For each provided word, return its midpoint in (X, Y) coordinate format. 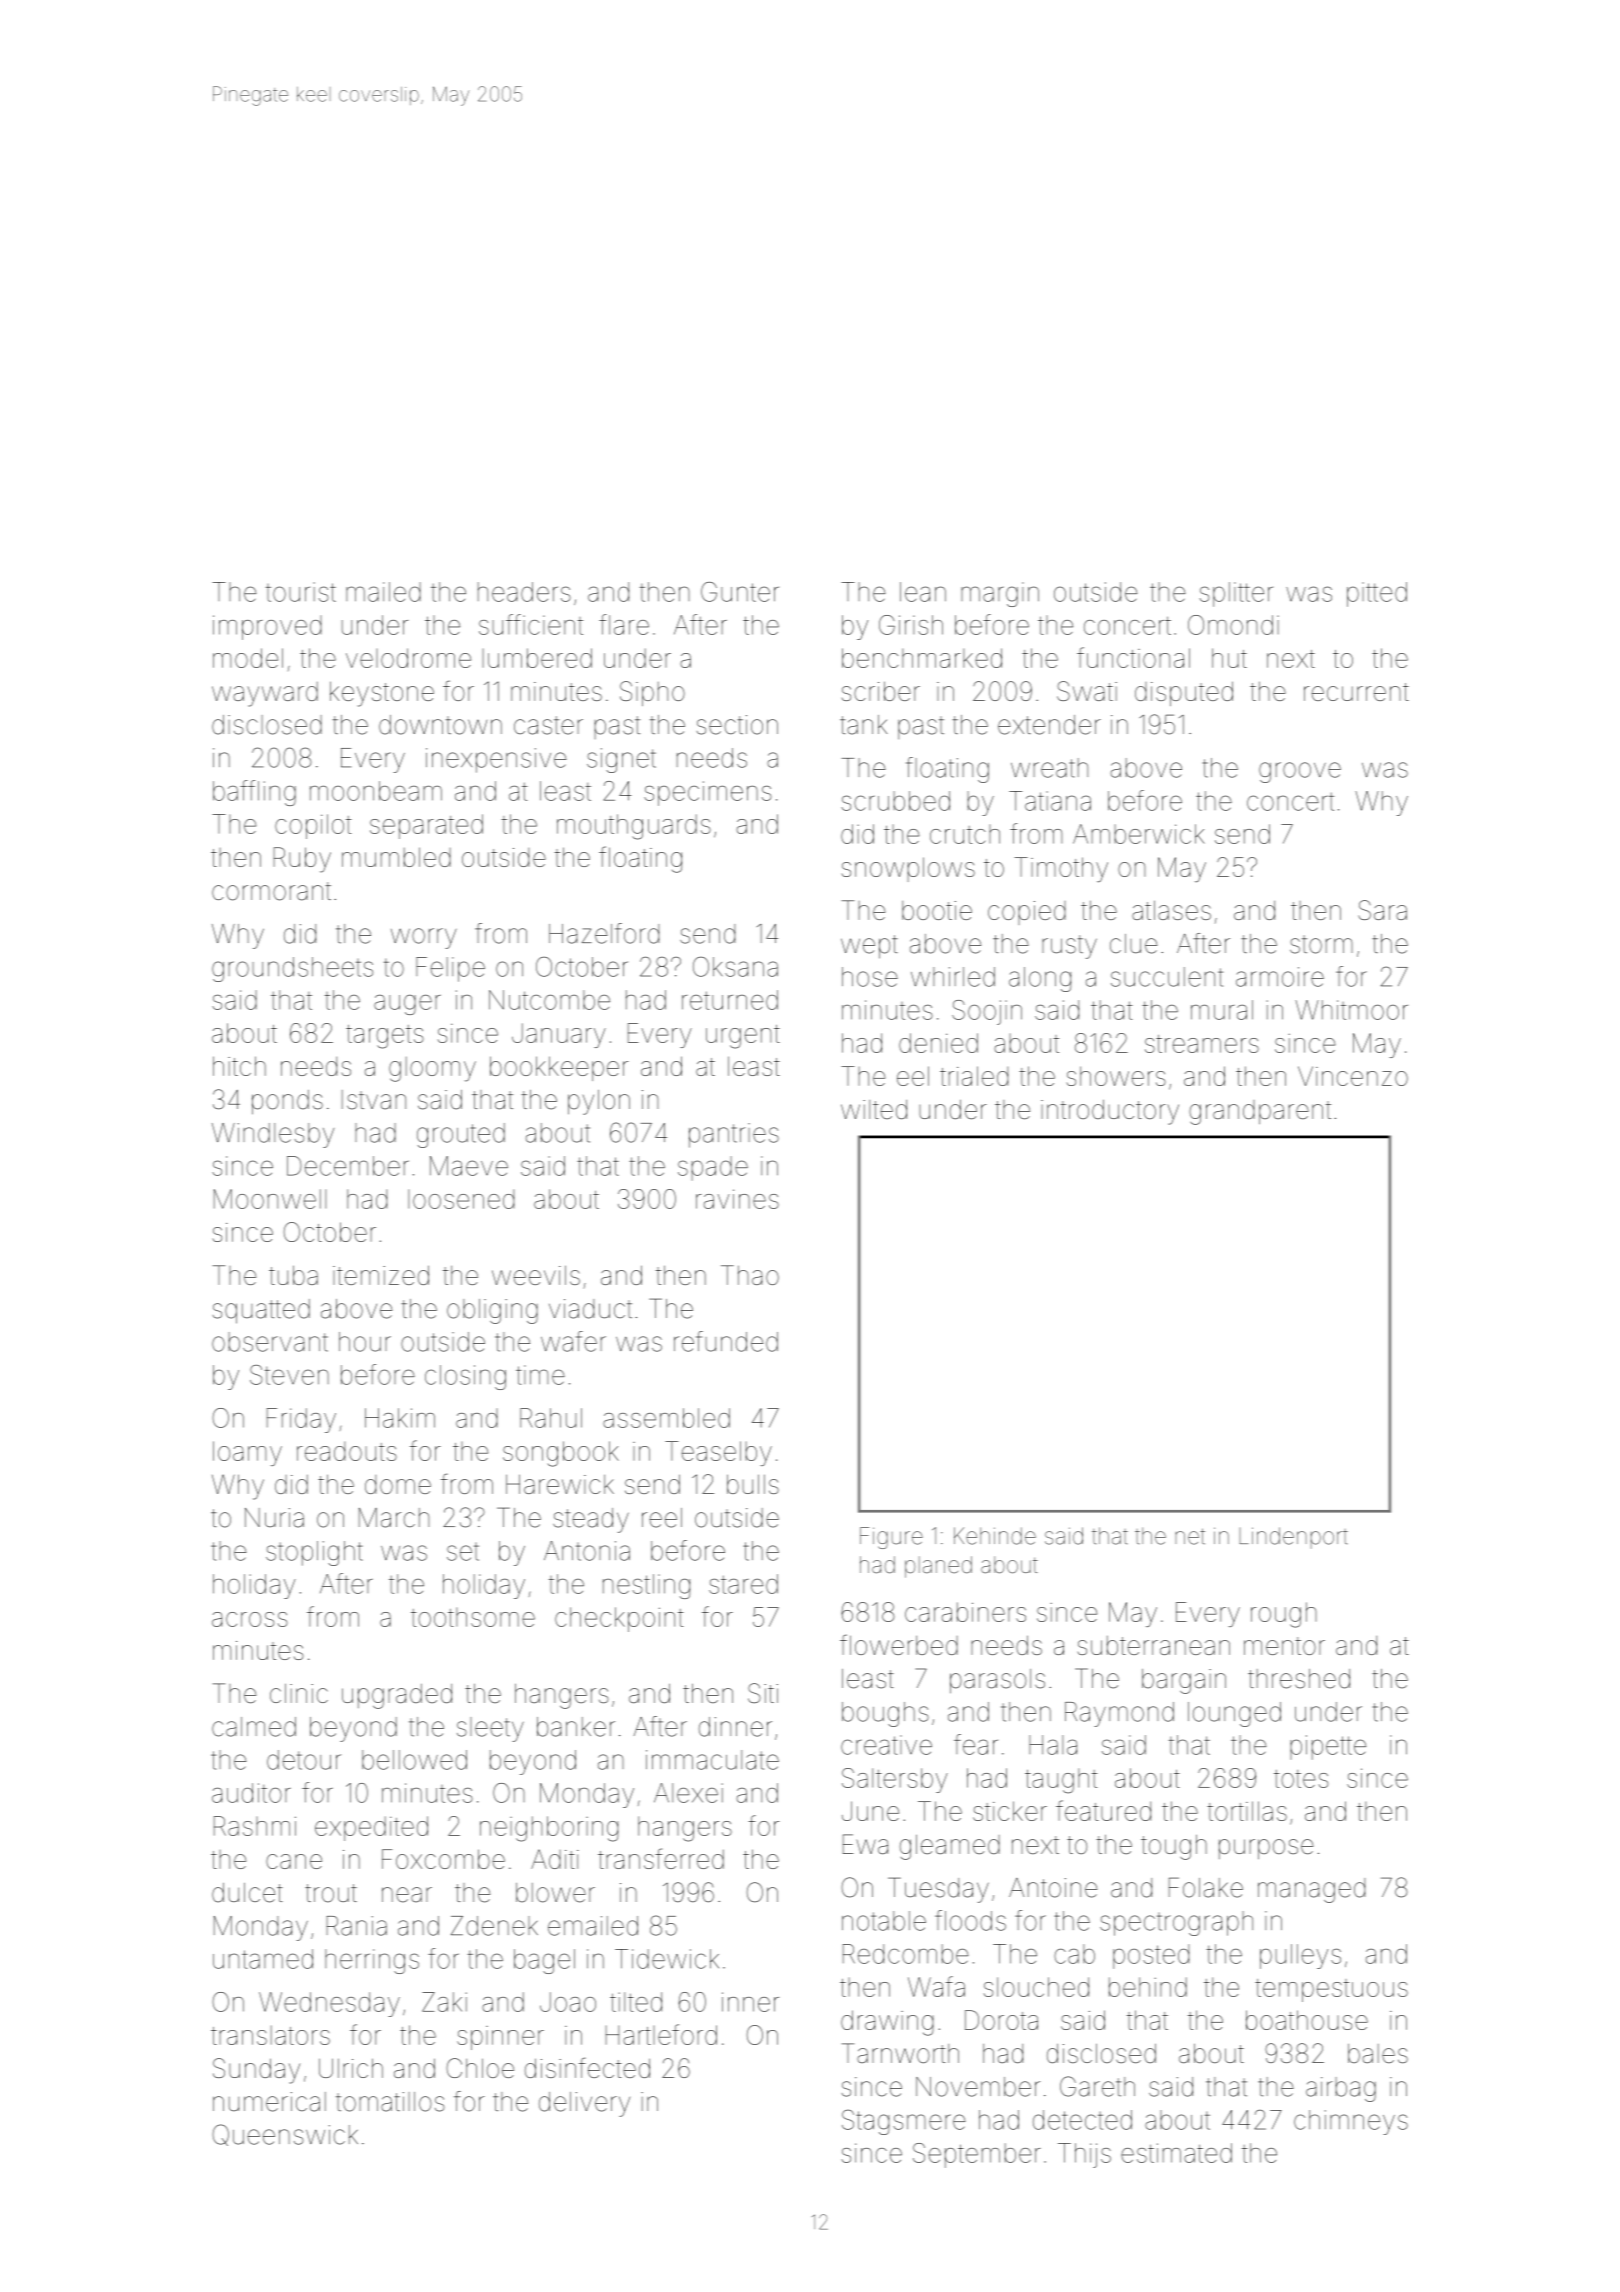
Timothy (1061, 870)
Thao (750, 1275)
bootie (937, 910)
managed (1311, 1890)
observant (270, 1342)
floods (970, 1920)
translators (270, 2035)
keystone (382, 694)
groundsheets (292, 969)
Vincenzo (1353, 1076)
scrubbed (895, 801)
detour (304, 1760)
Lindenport (1293, 1538)
